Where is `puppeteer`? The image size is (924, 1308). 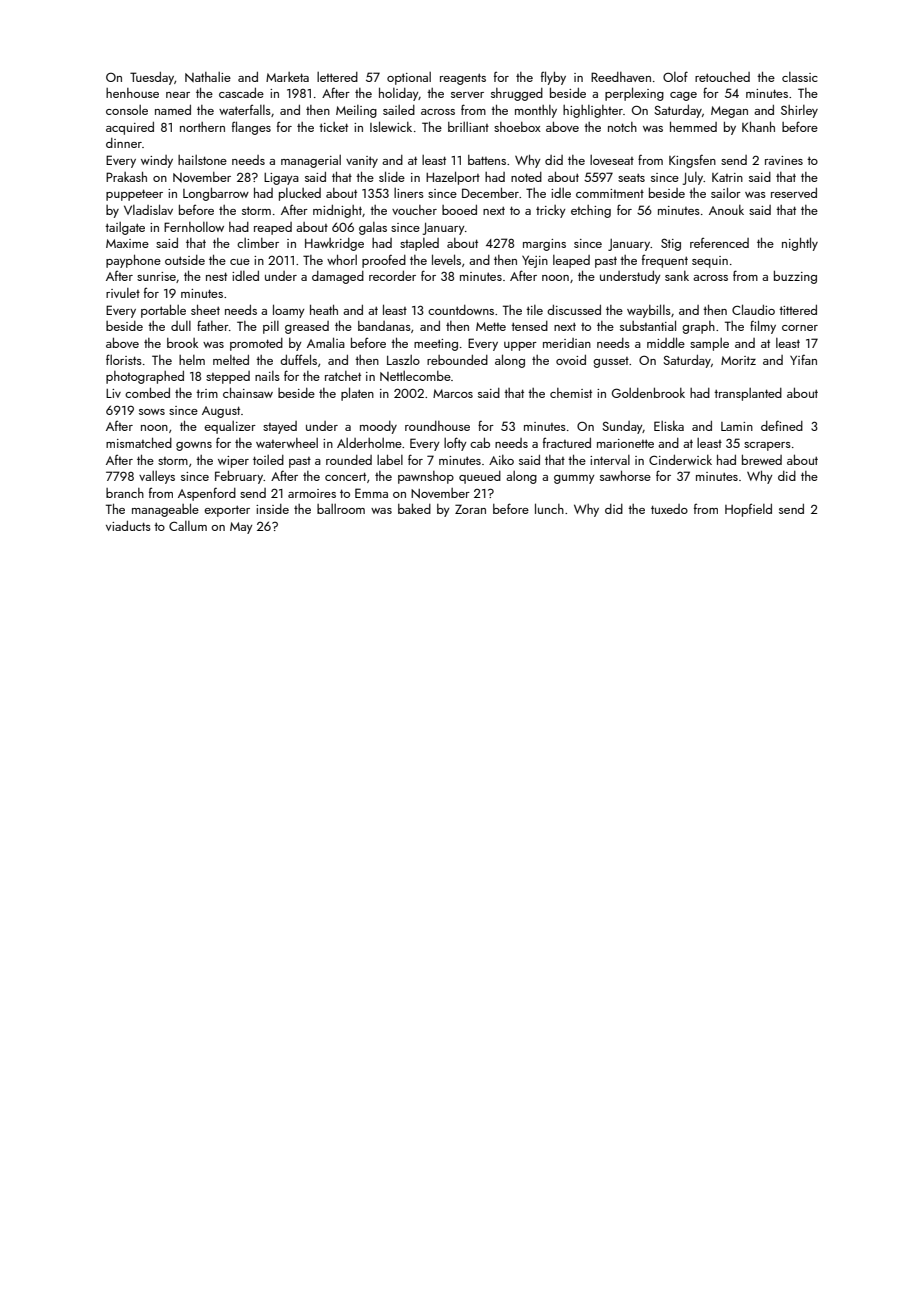 puppeteer is located at coordinates (134, 195).
